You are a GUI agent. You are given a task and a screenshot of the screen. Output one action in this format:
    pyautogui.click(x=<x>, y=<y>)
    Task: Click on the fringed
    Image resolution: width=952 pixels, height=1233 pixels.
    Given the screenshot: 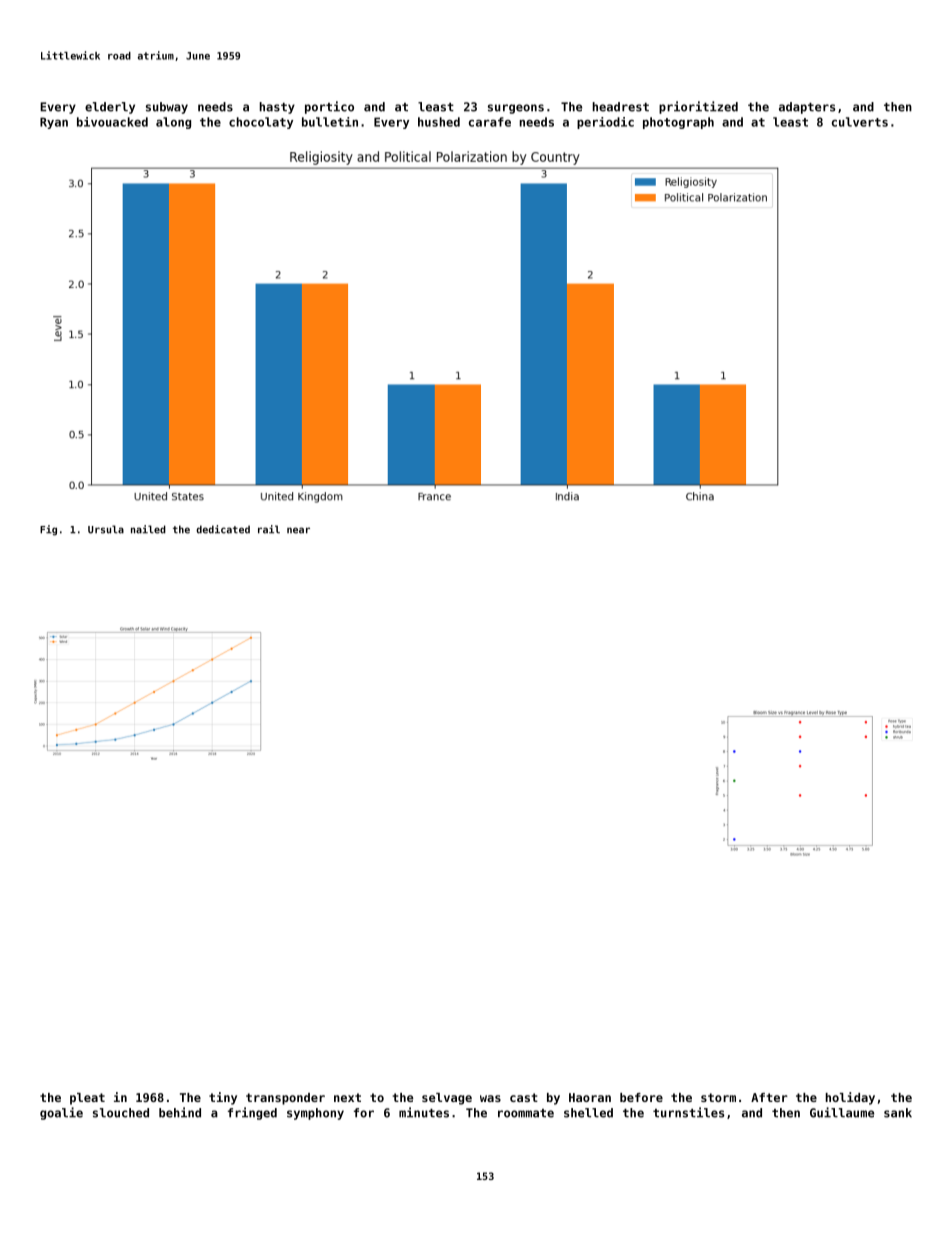 What is the action you would take?
    pyautogui.click(x=252, y=1113)
